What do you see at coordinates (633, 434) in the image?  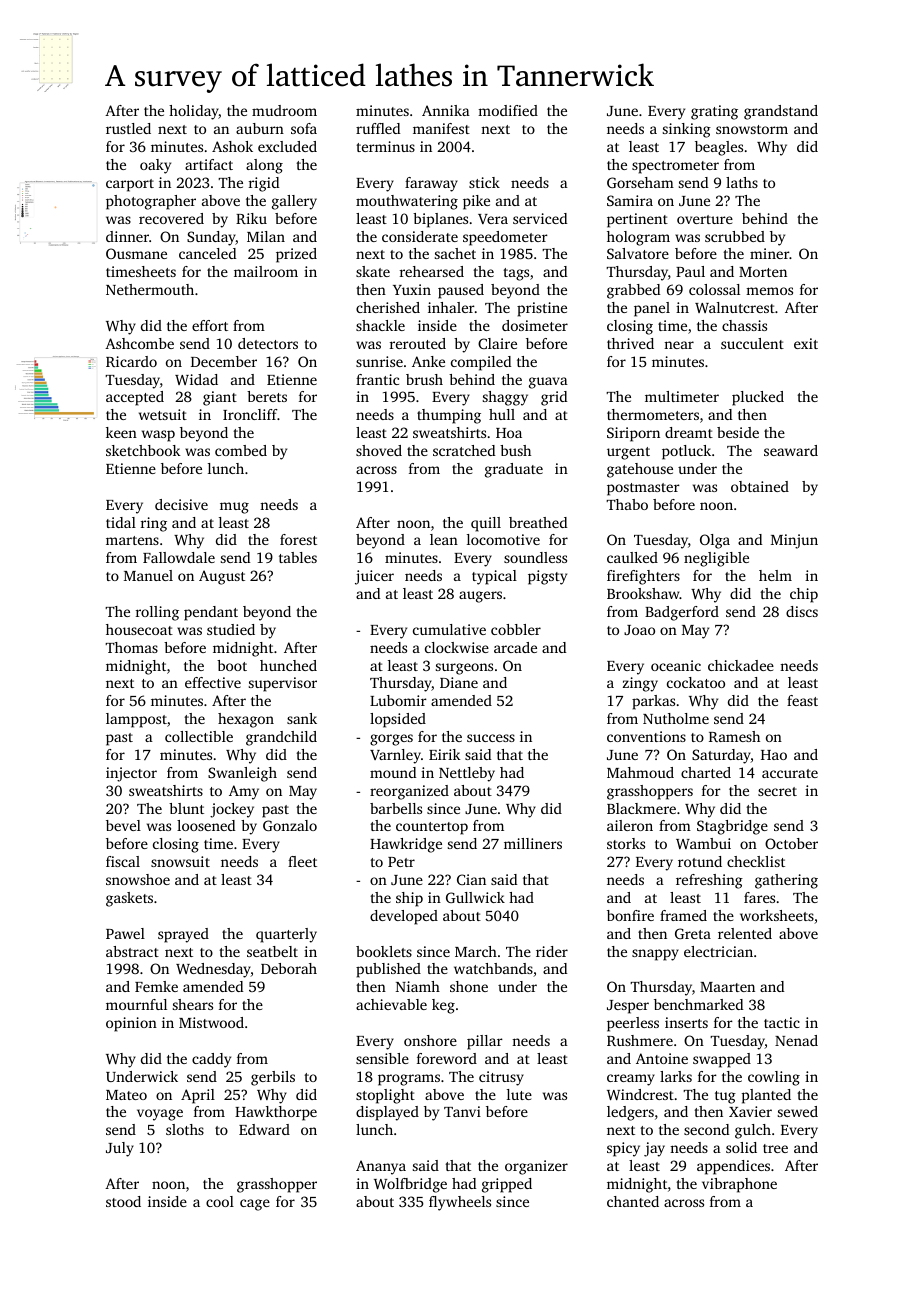 I see `Siriporn` at bounding box center [633, 434].
